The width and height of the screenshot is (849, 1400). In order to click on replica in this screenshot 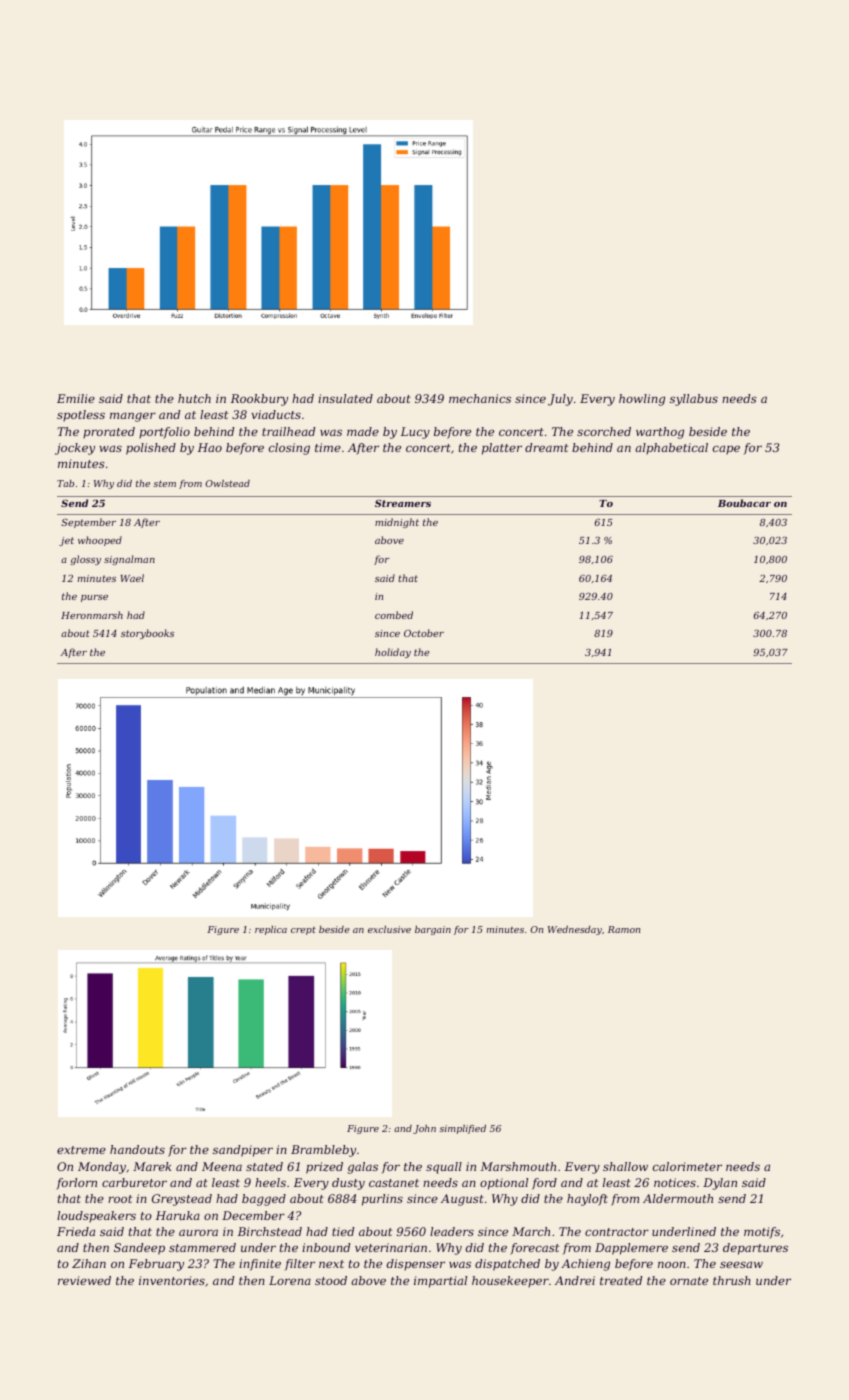, I will do `click(271, 930)`.
